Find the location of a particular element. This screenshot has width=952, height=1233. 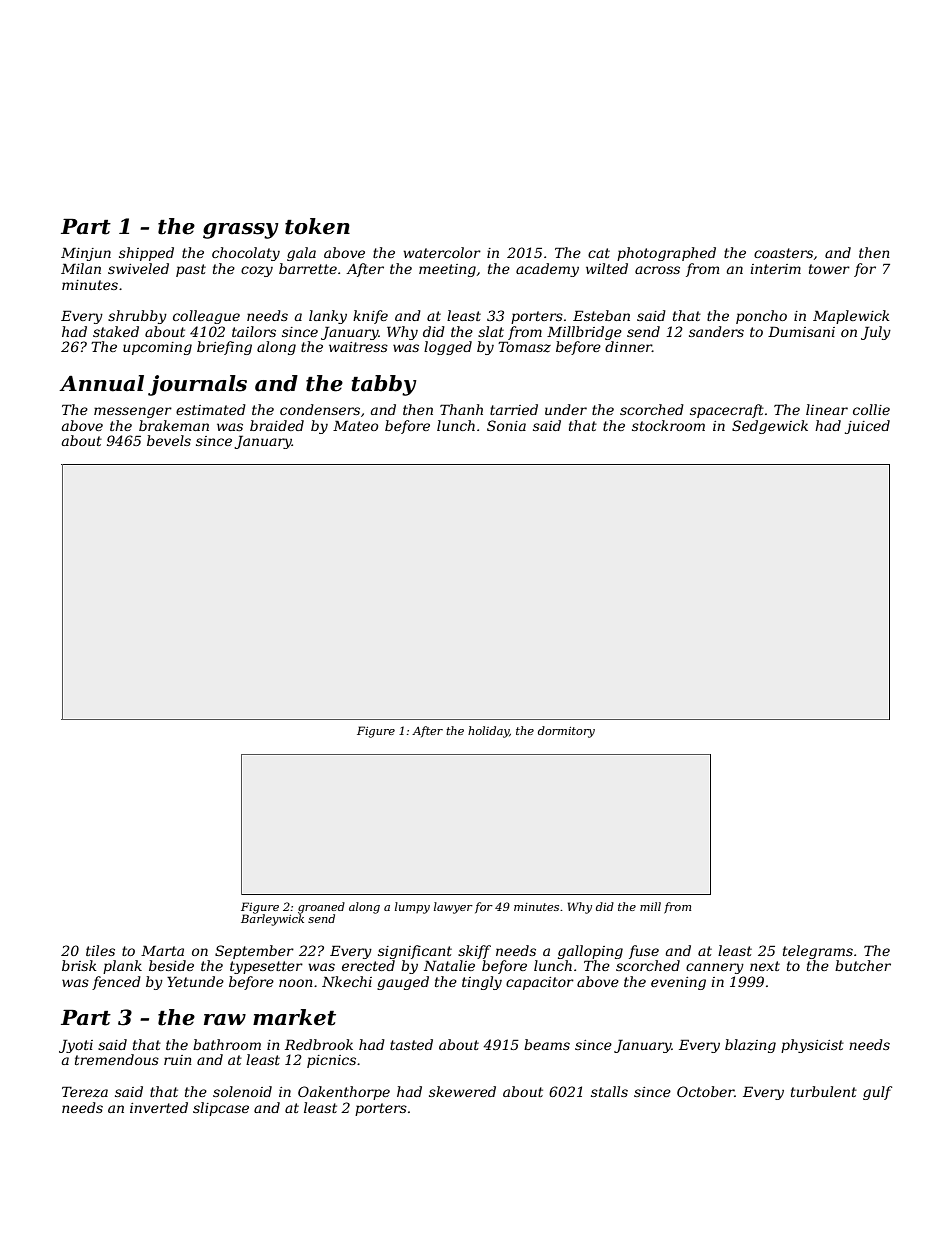

butcher is located at coordinates (863, 965).
